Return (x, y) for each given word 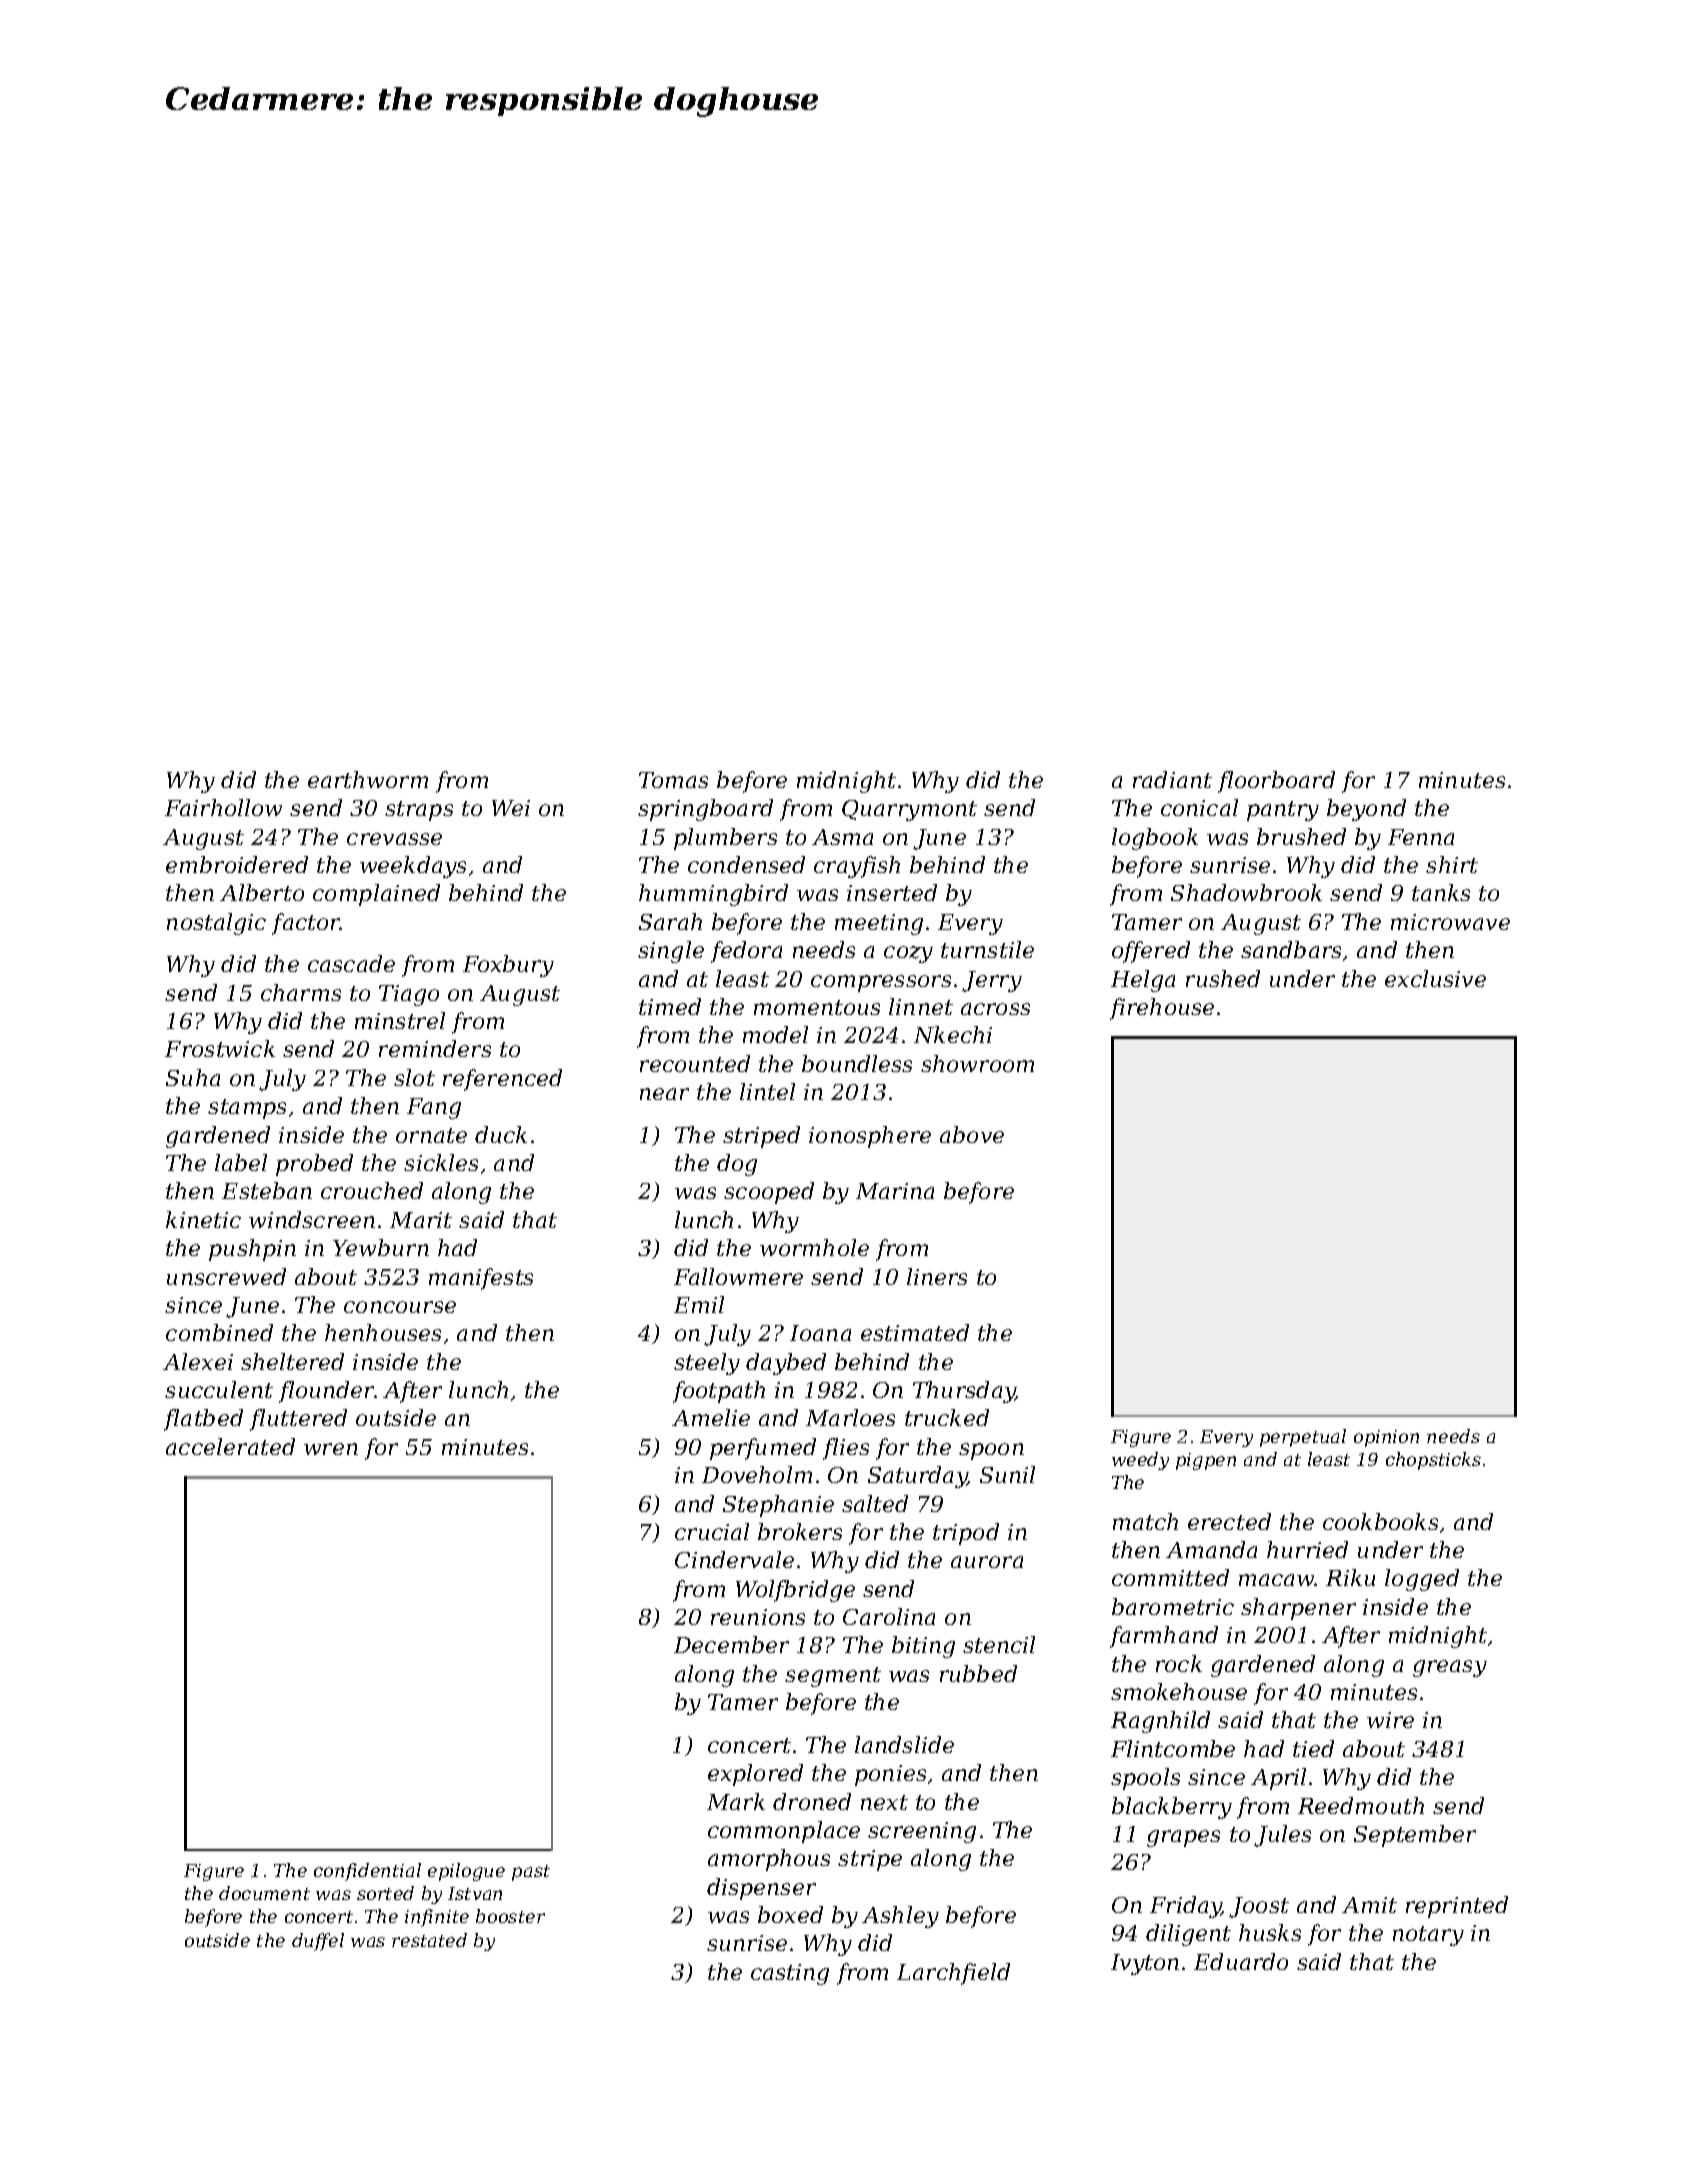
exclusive (1435, 978)
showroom (977, 1063)
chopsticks (1433, 1461)
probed (314, 1165)
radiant (1172, 779)
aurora (987, 1562)
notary (1428, 1936)
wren (331, 1449)
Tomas (673, 780)
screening (922, 1832)
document (264, 1893)
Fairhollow (223, 807)
